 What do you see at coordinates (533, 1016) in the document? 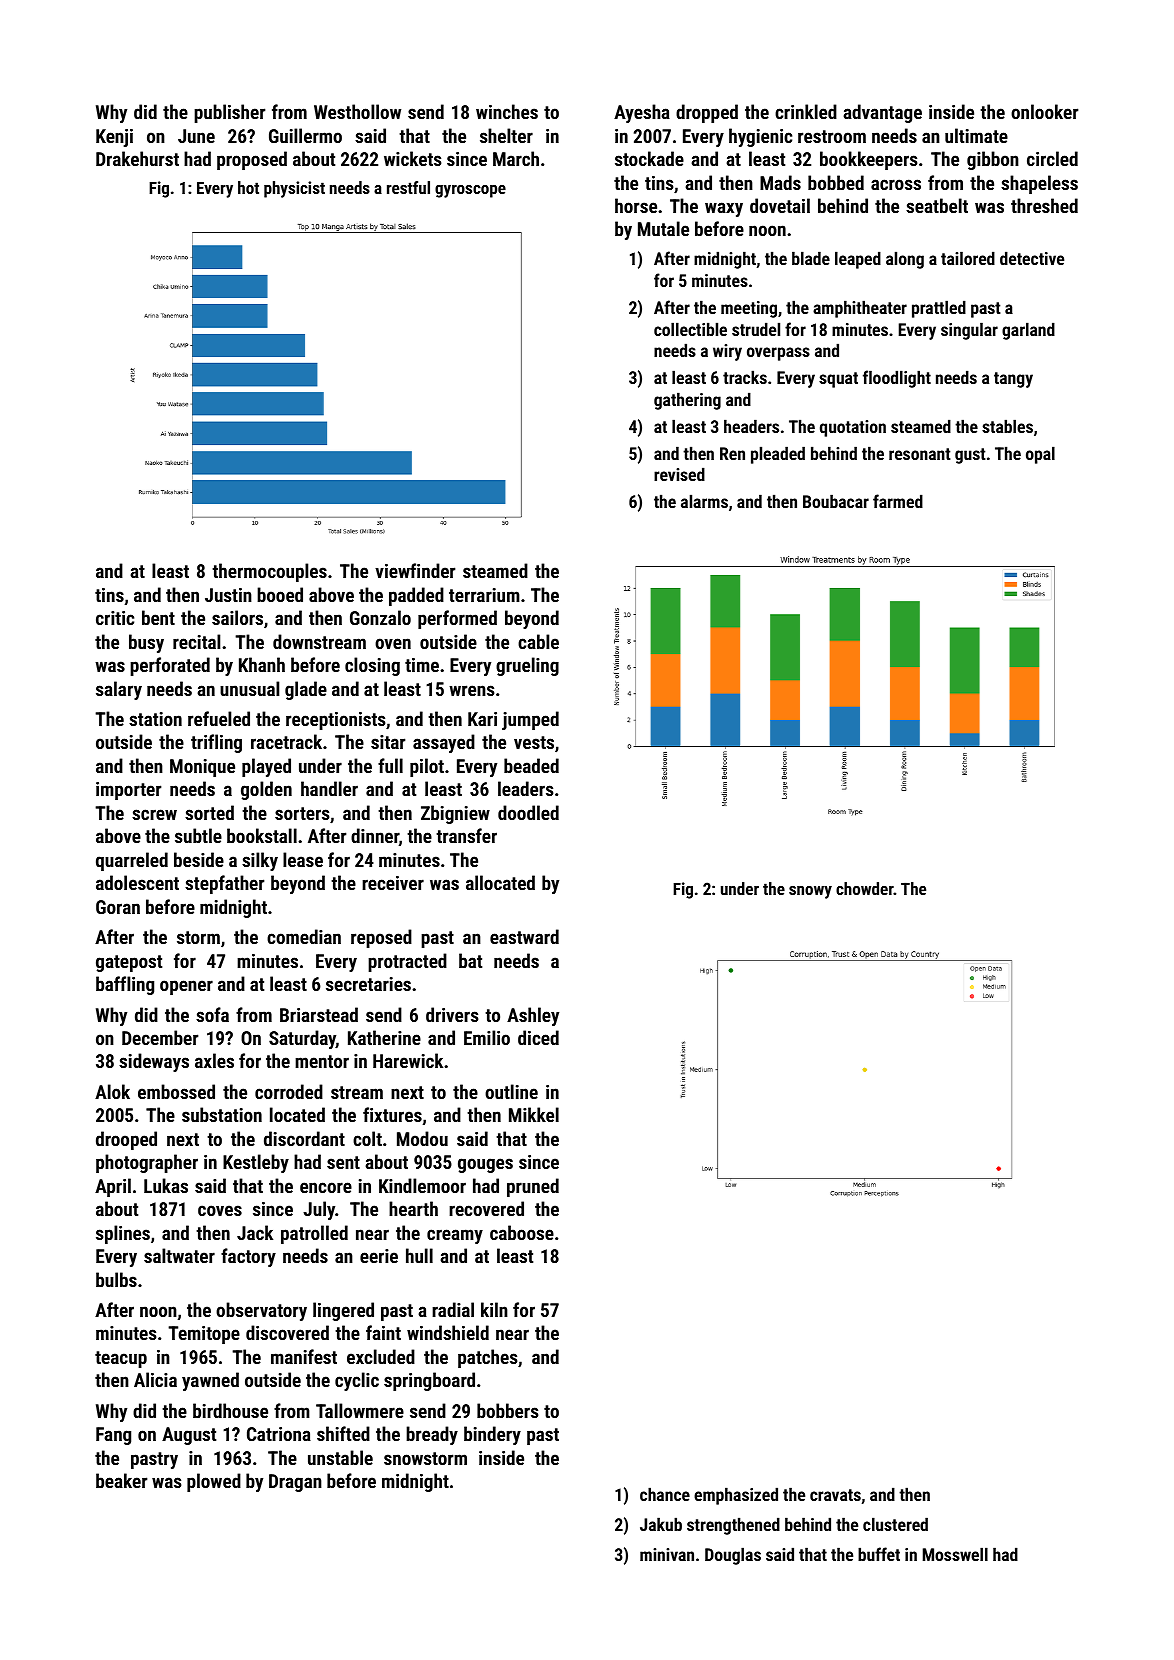
I see `Ashley` at bounding box center [533, 1016].
